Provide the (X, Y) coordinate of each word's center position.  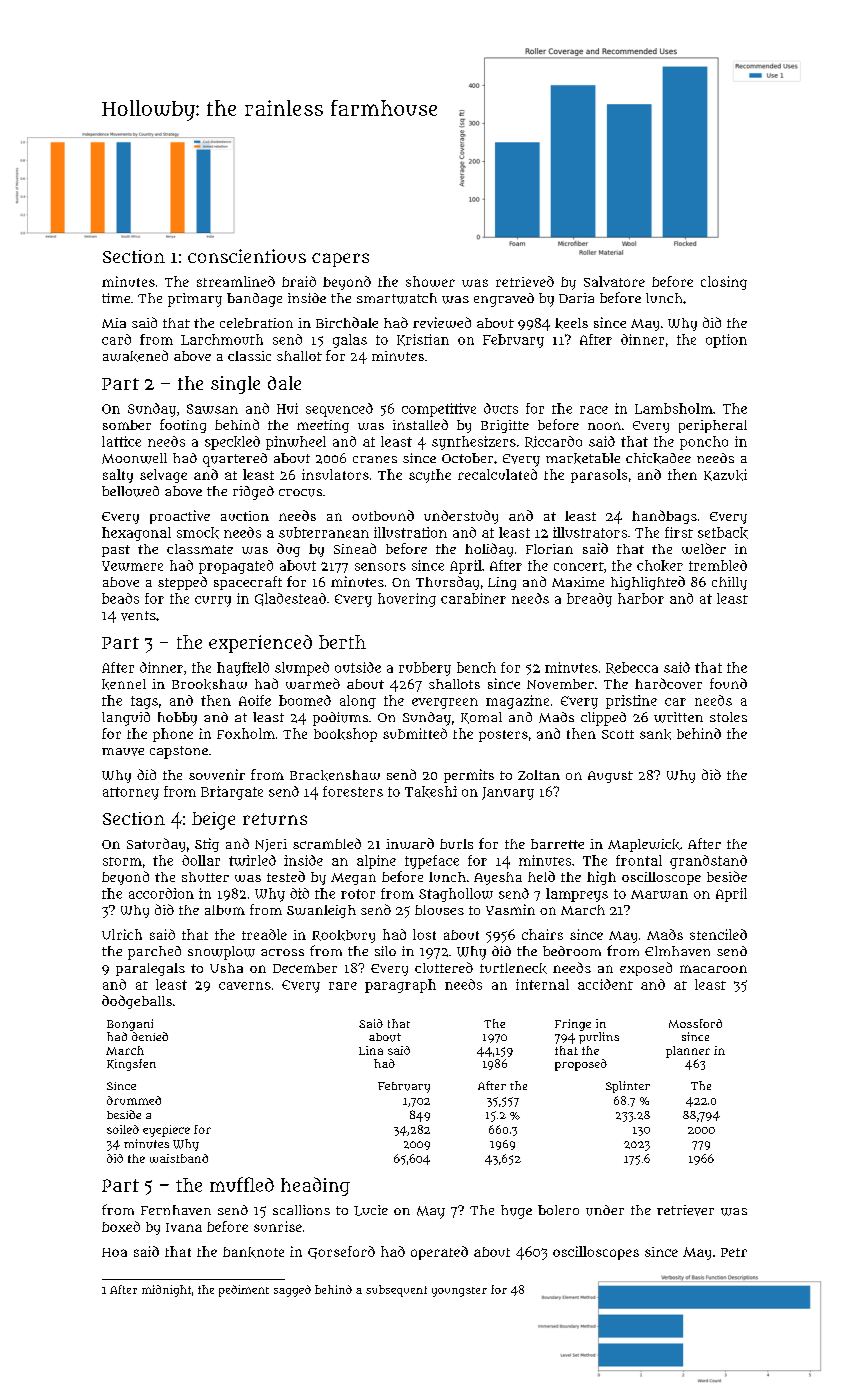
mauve (123, 752)
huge (516, 1212)
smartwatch (397, 298)
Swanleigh (321, 911)
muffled (242, 1184)
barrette (557, 844)
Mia (114, 323)
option (726, 341)
